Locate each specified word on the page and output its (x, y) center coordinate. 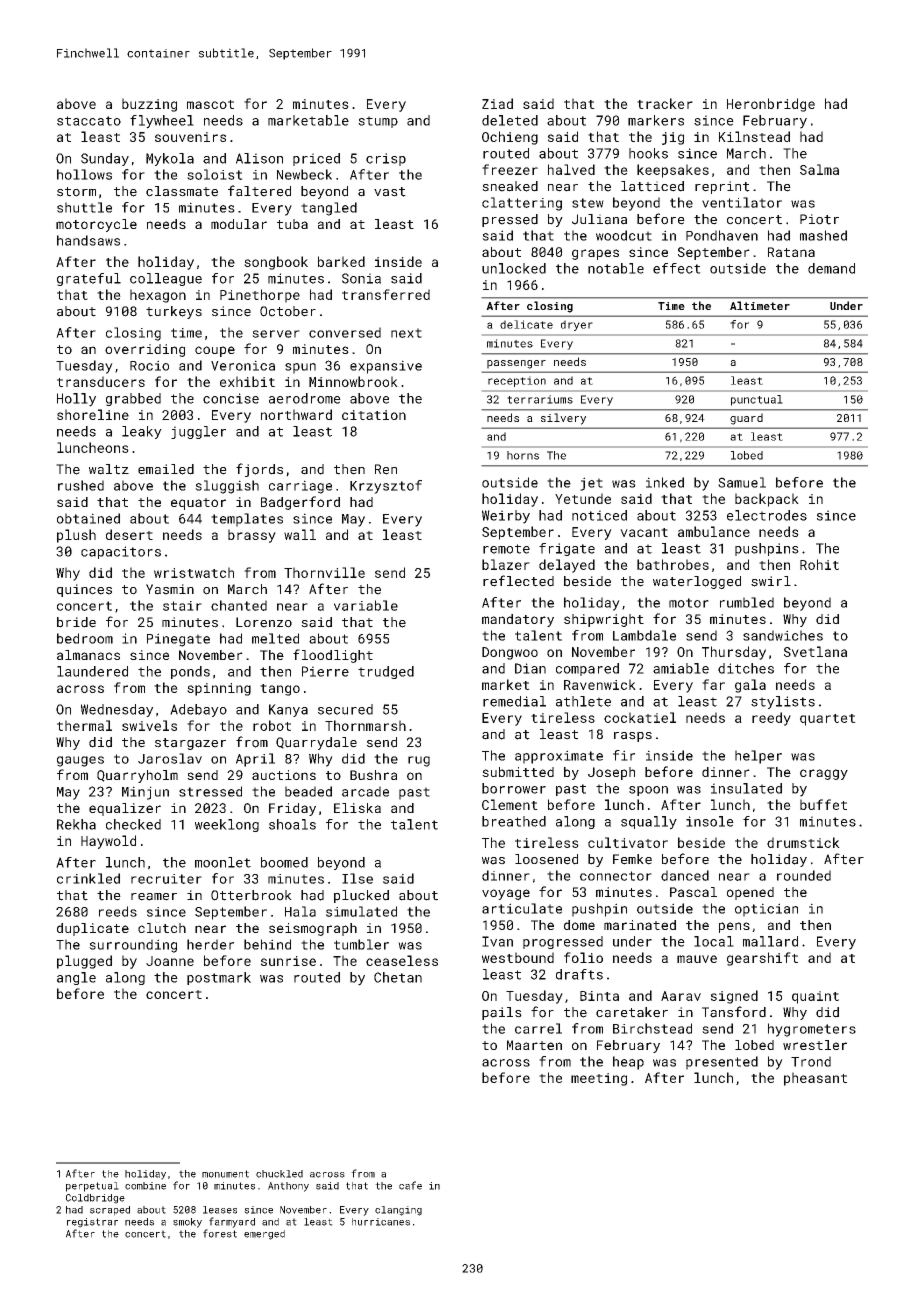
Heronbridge (771, 105)
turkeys (174, 312)
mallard (770, 941)
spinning (219, 689)
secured (345, 709)
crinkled (88, 878)
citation (374, 415)
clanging (398, 1211)
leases (220, 1210)
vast (390, 192)
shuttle (84, 207)
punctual (757, 400)
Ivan (497, 941)
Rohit (819, 564)
